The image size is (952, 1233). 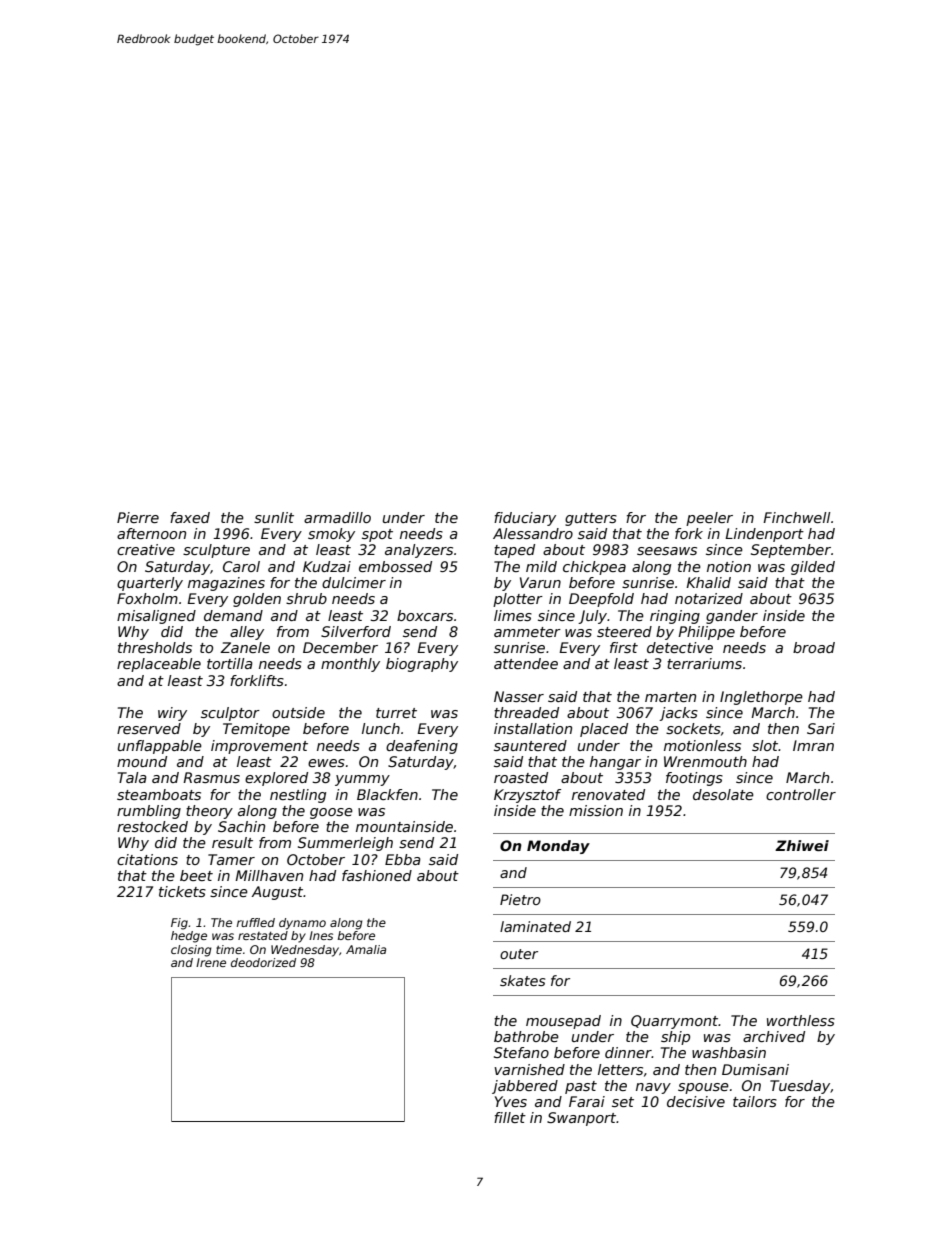 What do you see at coordinates (797, 517) in the image?
I see `Finchwell` at bounding box center [797, 517].
